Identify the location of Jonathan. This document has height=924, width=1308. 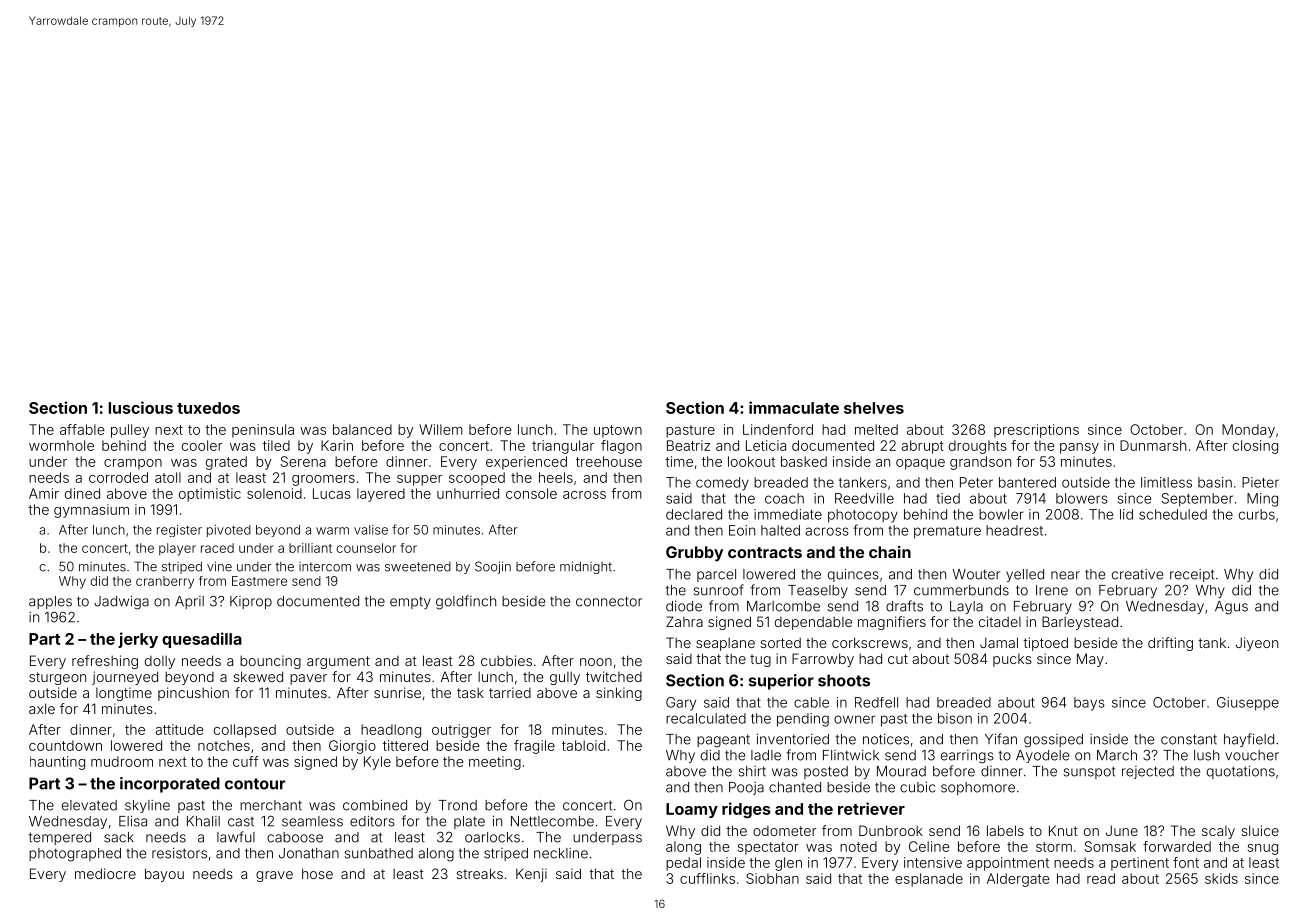
(309, 853).
